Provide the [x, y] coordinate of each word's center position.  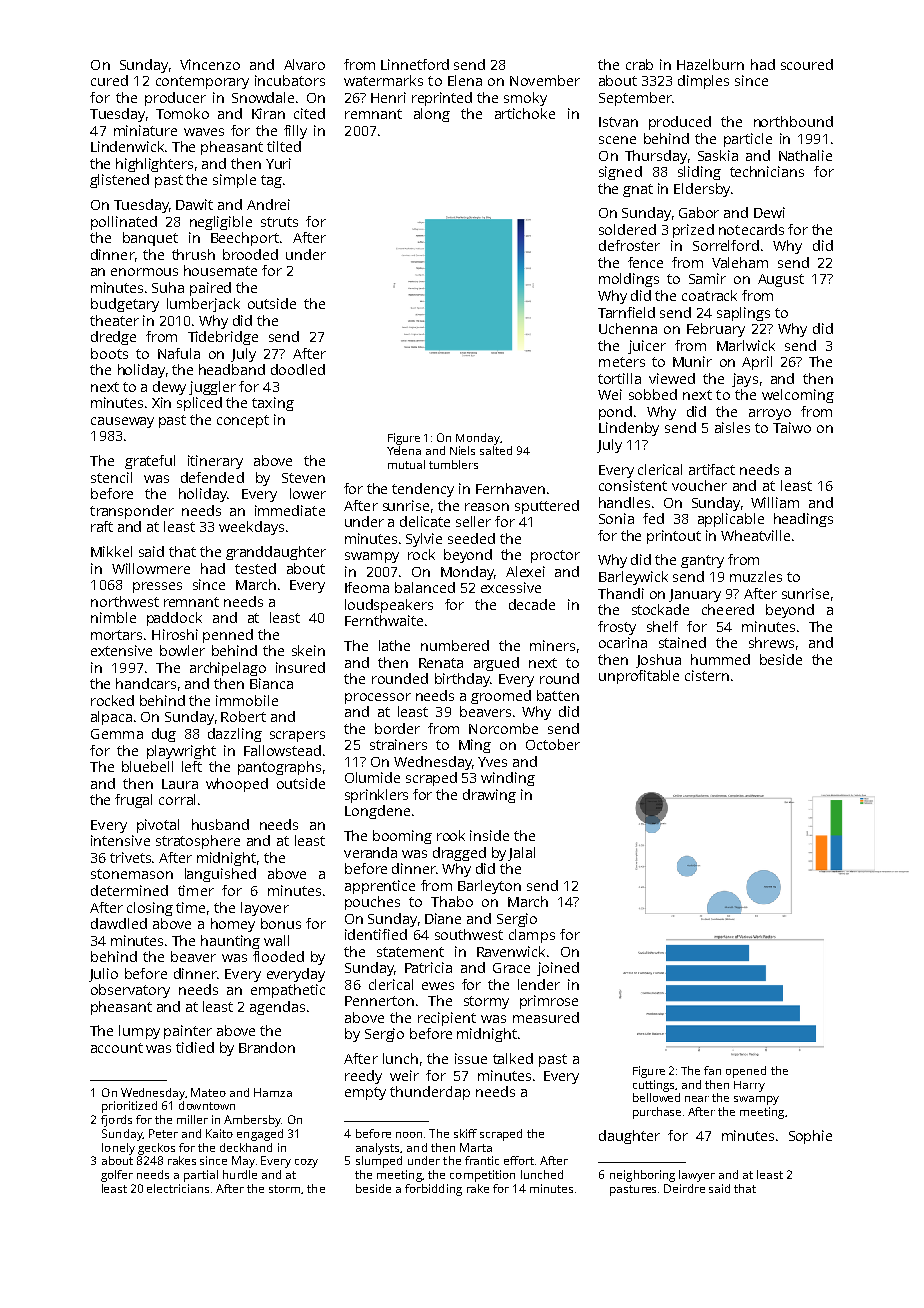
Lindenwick [128, 146]
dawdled [119, 923]
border [397, 728]
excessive [511, 587]
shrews [771, 642]
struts [279, 222]
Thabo [452, 901]
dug [164, 735]
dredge [113, 338]
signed [620, 173]
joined [558, 969]
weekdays [251, 528]
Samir [707, 278]
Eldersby [702, 190]
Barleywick [633, 578]
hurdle [240, 1174]
